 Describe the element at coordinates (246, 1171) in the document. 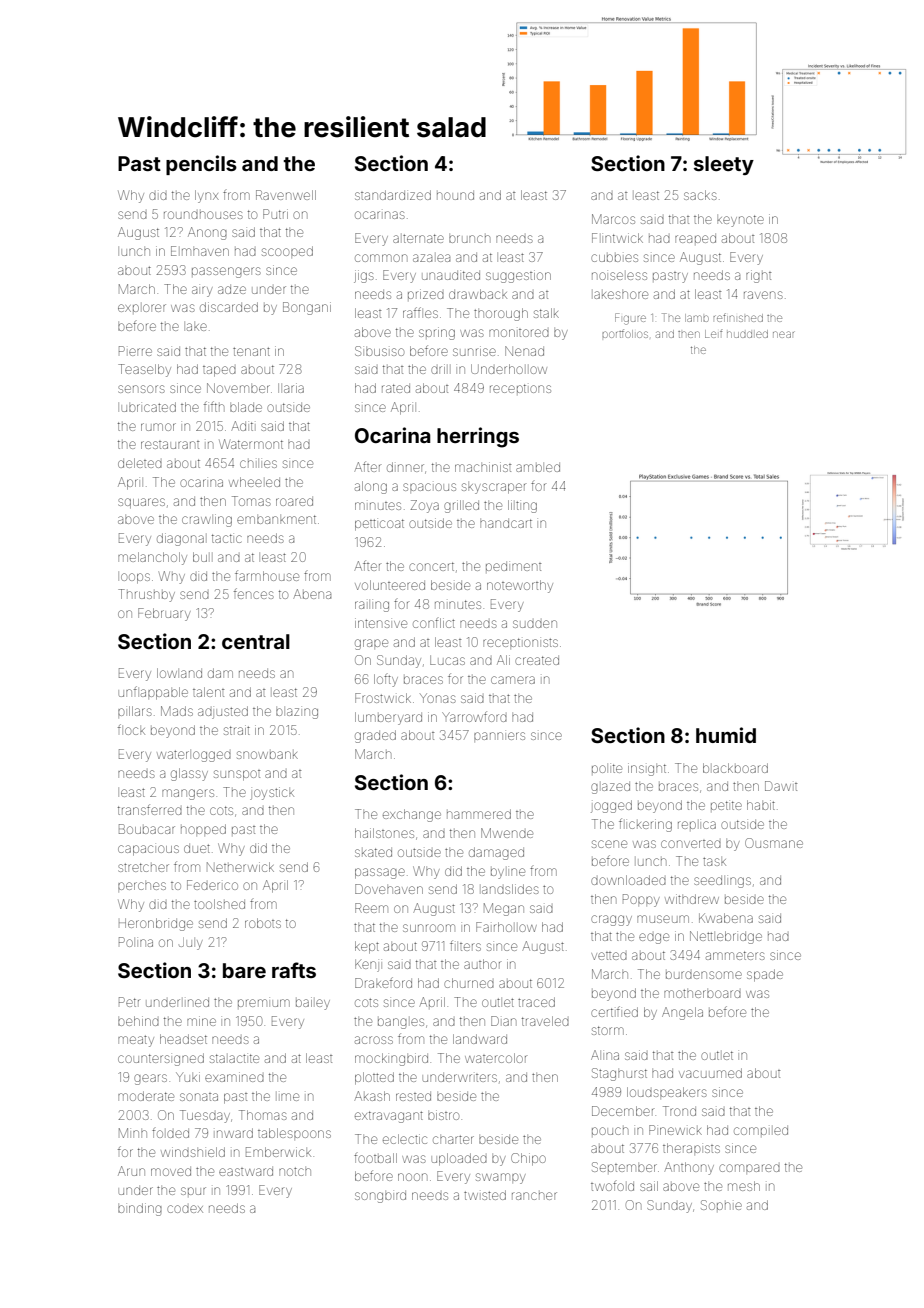

I see `eastward` at that location.
